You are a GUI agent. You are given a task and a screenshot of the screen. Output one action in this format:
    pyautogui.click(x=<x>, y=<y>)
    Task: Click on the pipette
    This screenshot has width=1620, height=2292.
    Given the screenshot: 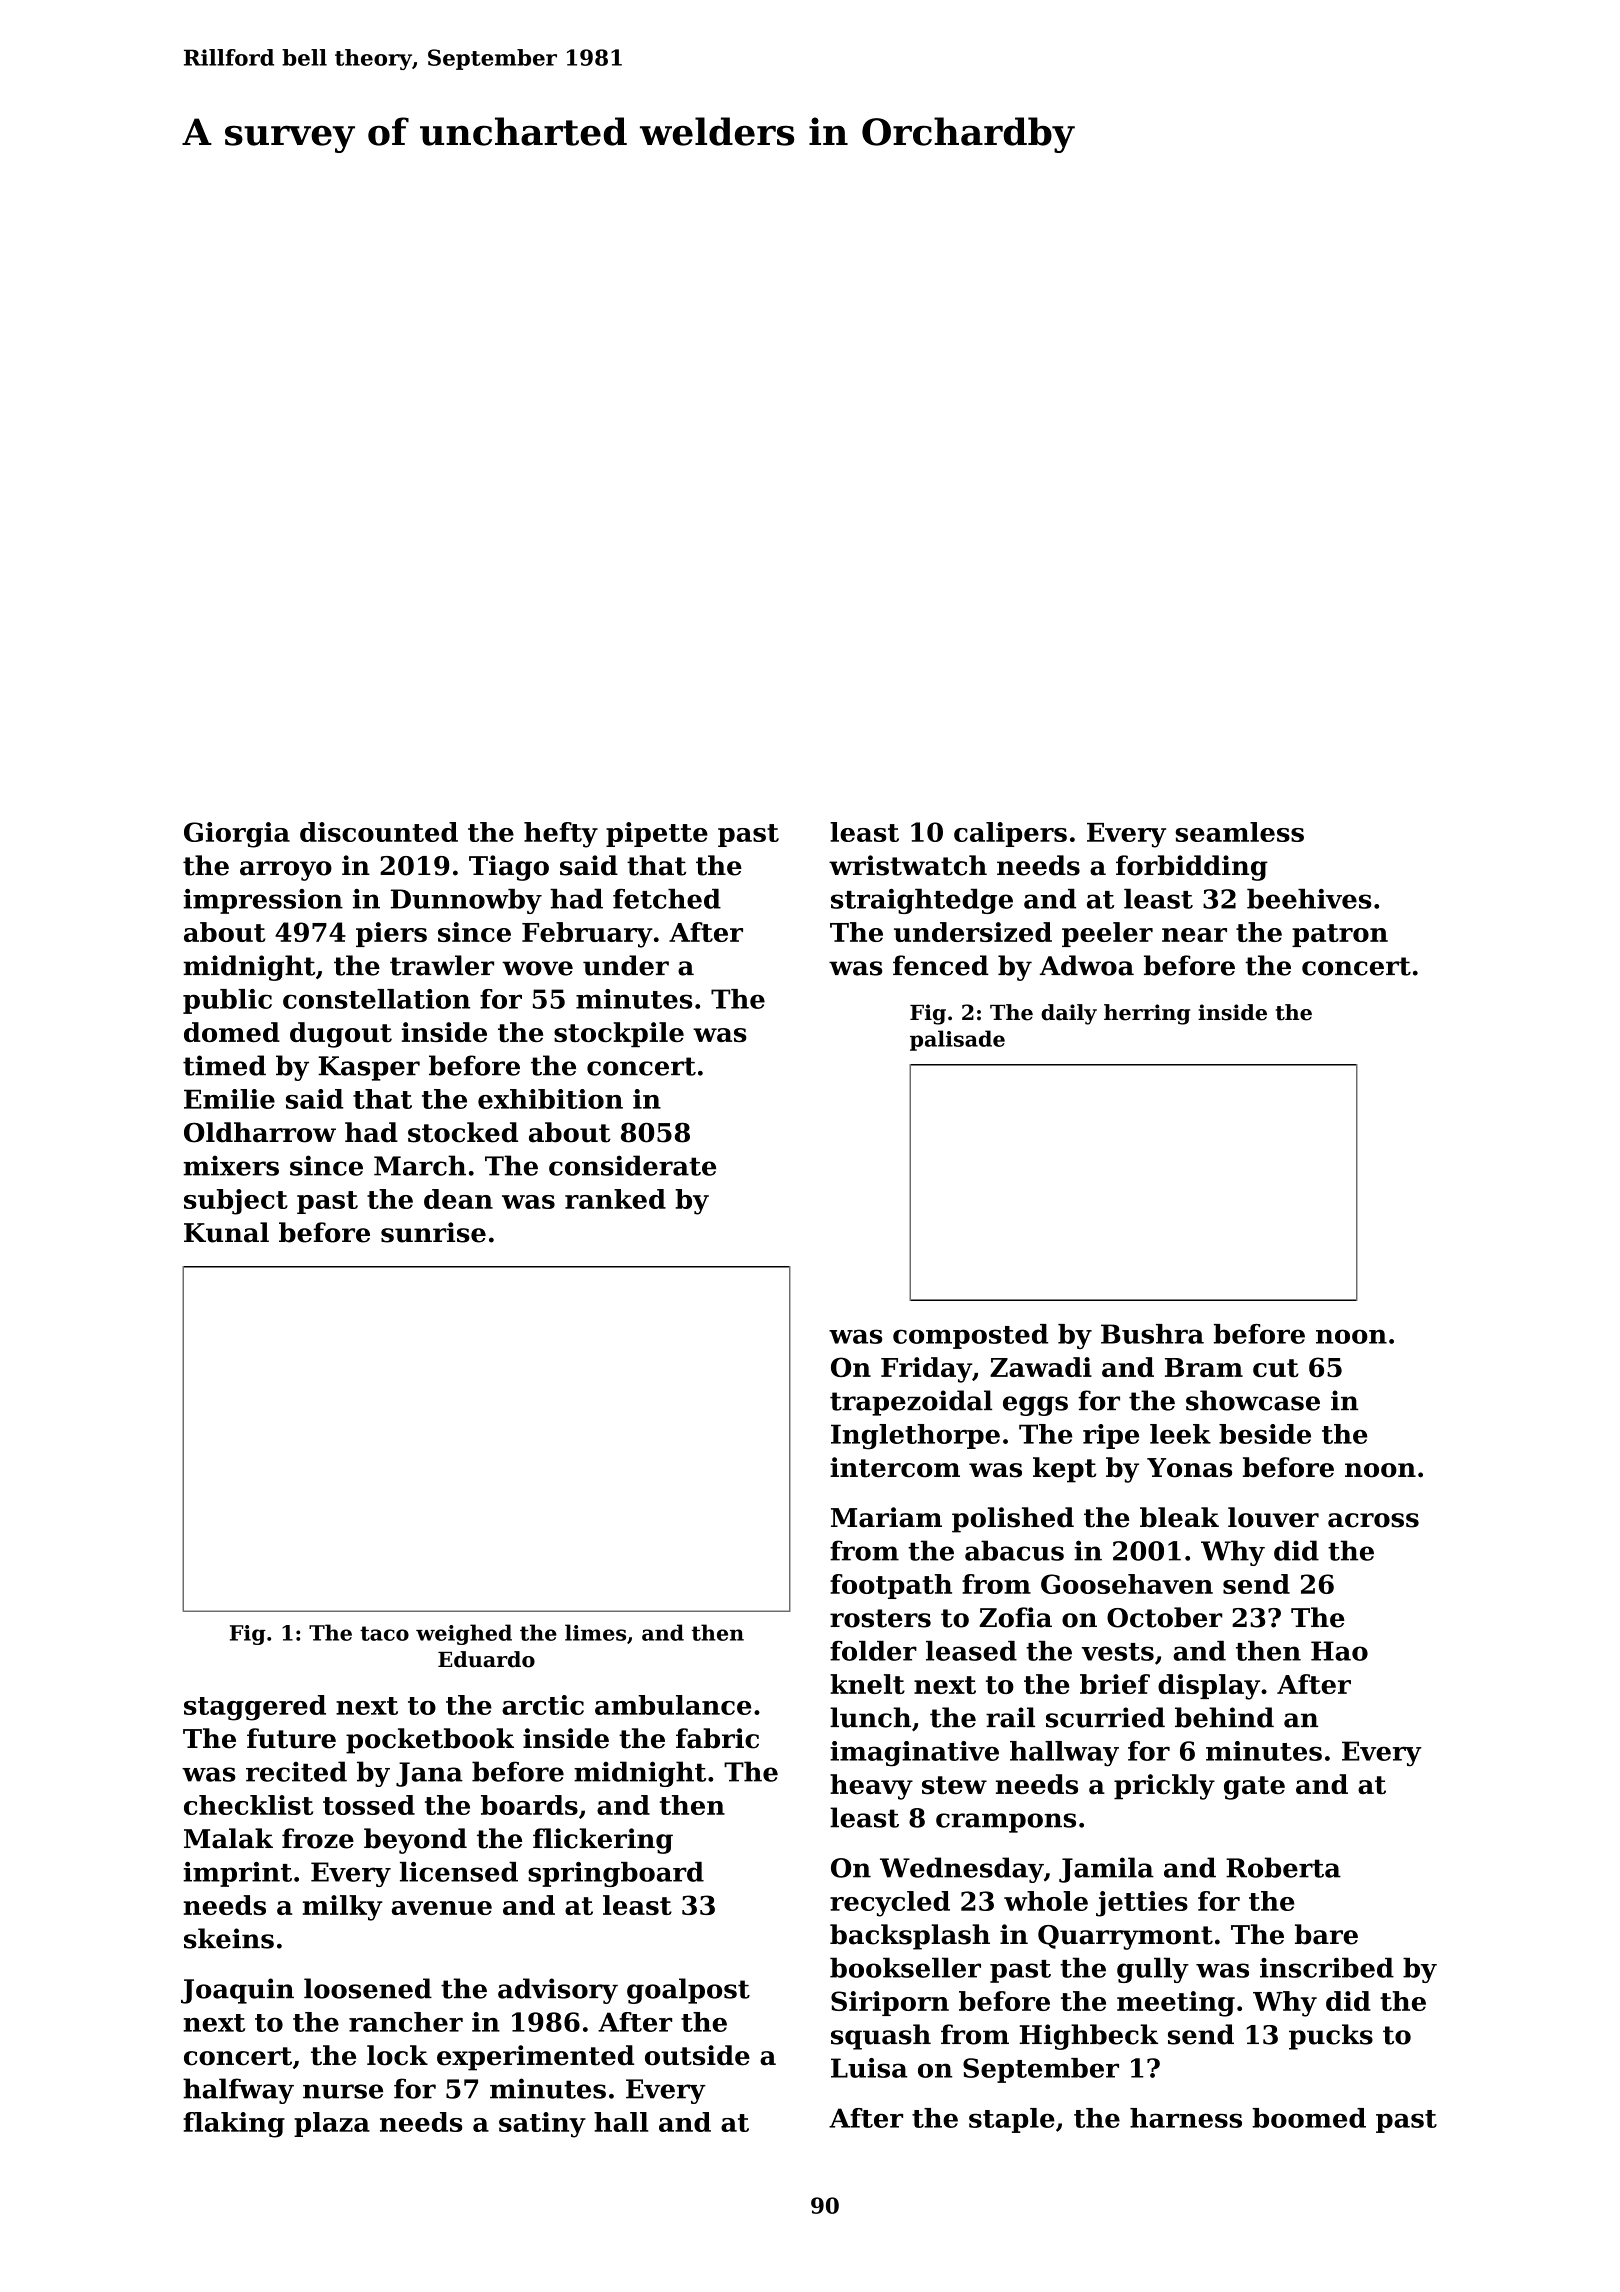 What is the action you would take?
    pyautogui.click(x=657, y=834)
